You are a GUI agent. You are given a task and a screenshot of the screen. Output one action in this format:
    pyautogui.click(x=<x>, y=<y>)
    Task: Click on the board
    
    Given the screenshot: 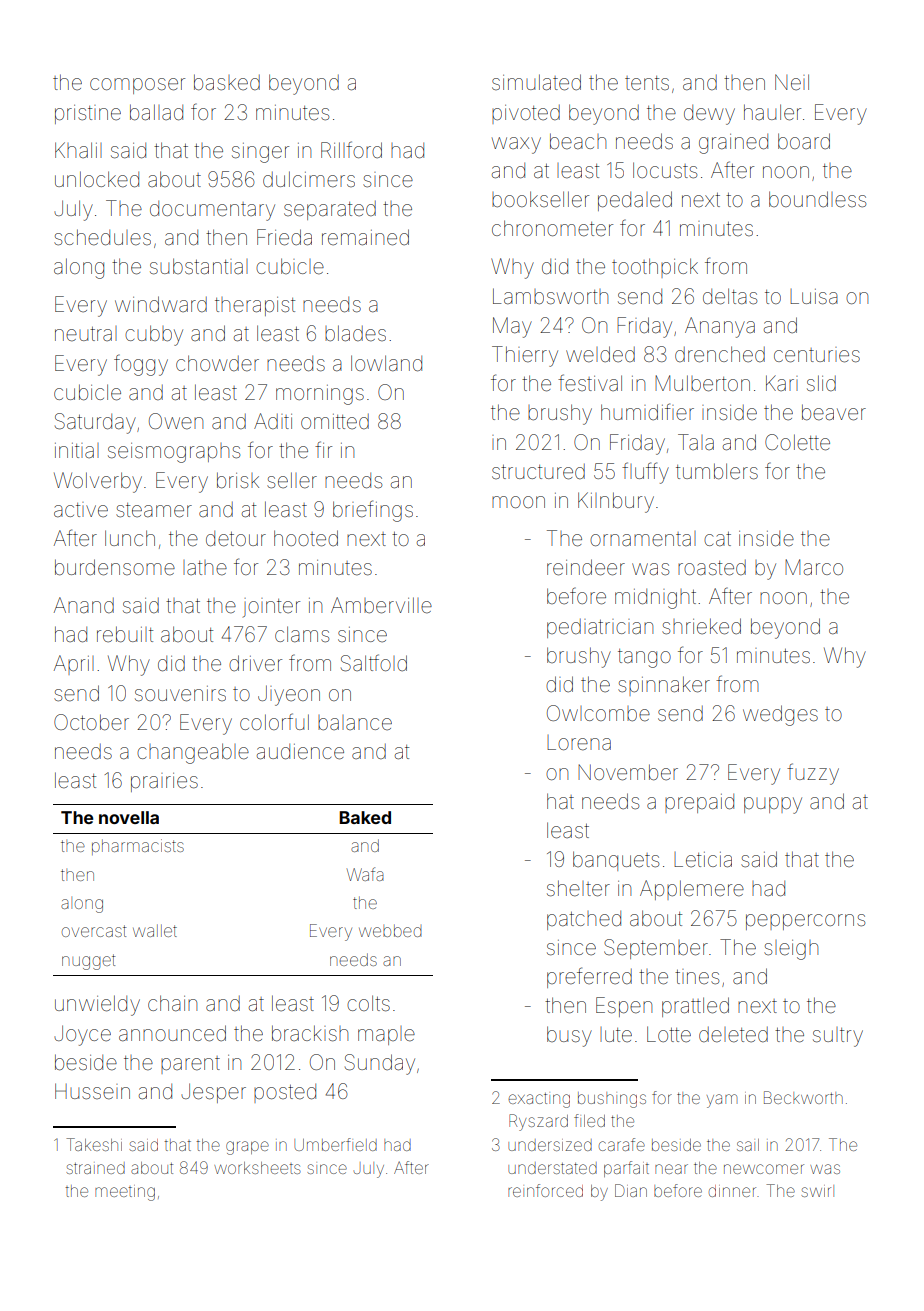 What is the action you would take?
    pyautogui.click(x=804, y=141)
